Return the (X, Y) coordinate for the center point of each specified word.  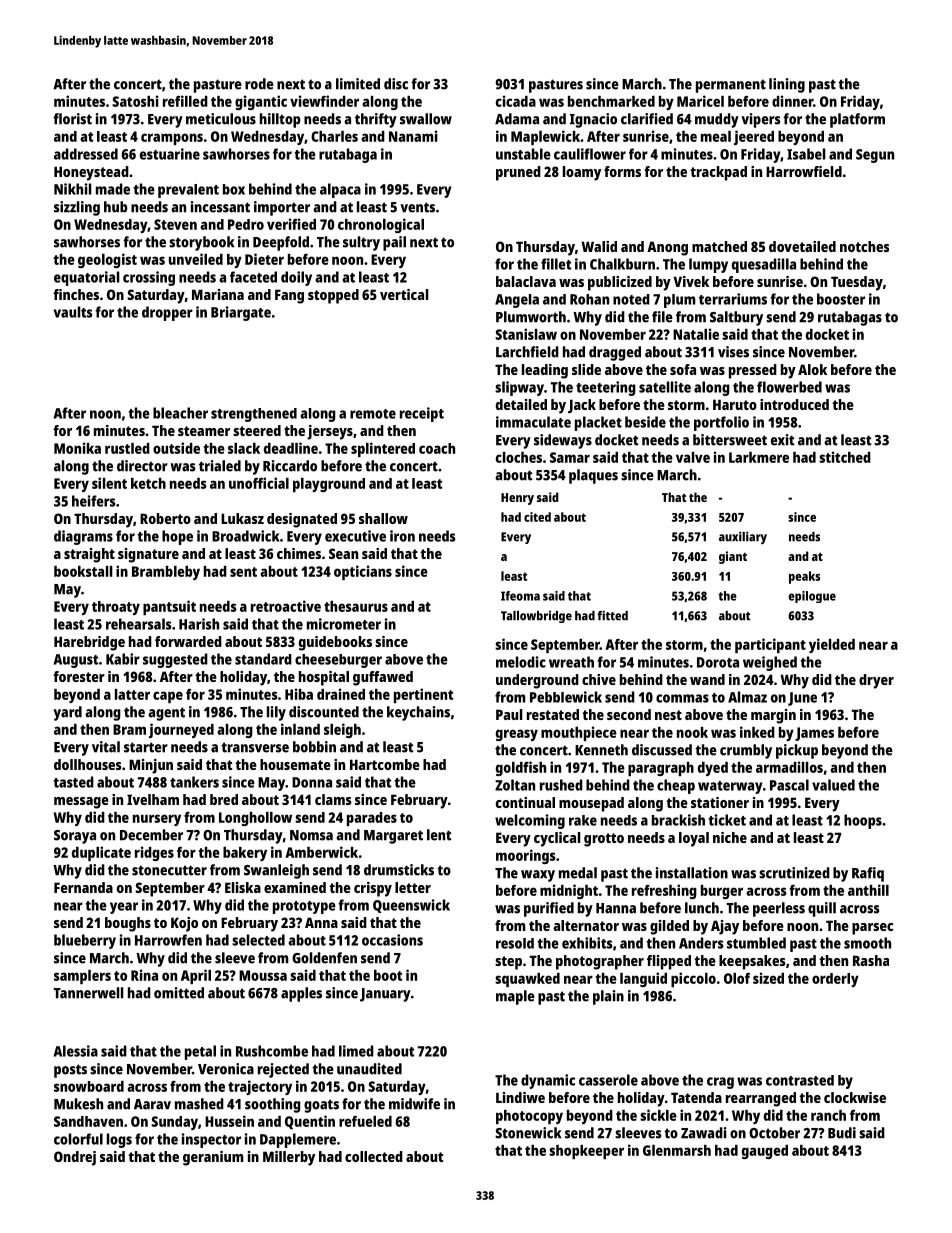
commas (682, 698)
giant (733, 557)
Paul (509, 714)
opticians (363, 572)
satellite (665, 387)
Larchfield (527, 352)
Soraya (75, 837)
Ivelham (153, 799)
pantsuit (169, 607)
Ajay (725, 927)
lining (787, 85)
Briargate (241, 313)
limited (358, 84)
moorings (526, 856)
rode (259, 84)
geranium (213, 1158)
